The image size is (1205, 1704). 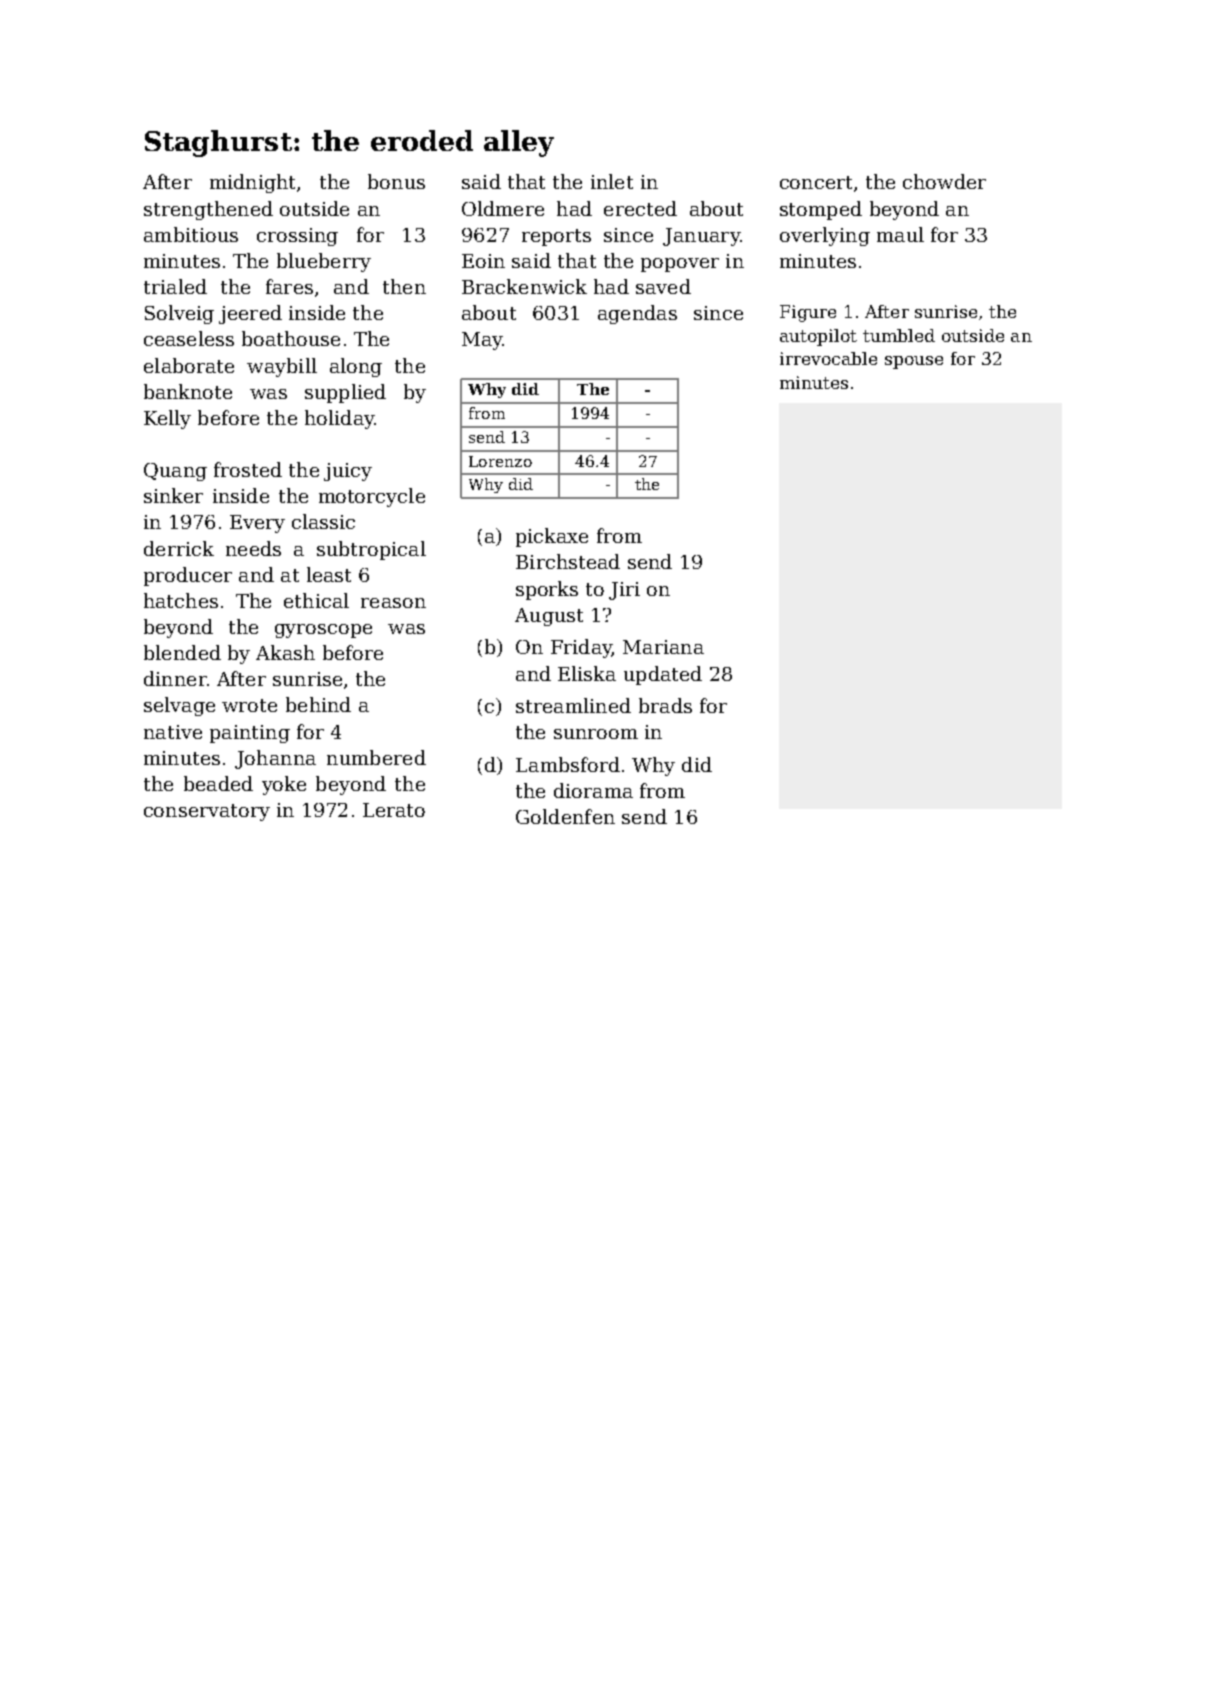 What do you see at coordinates (568, 764) in the screenshot?
I see `Lambsford` at bounding box center [568, 764].
